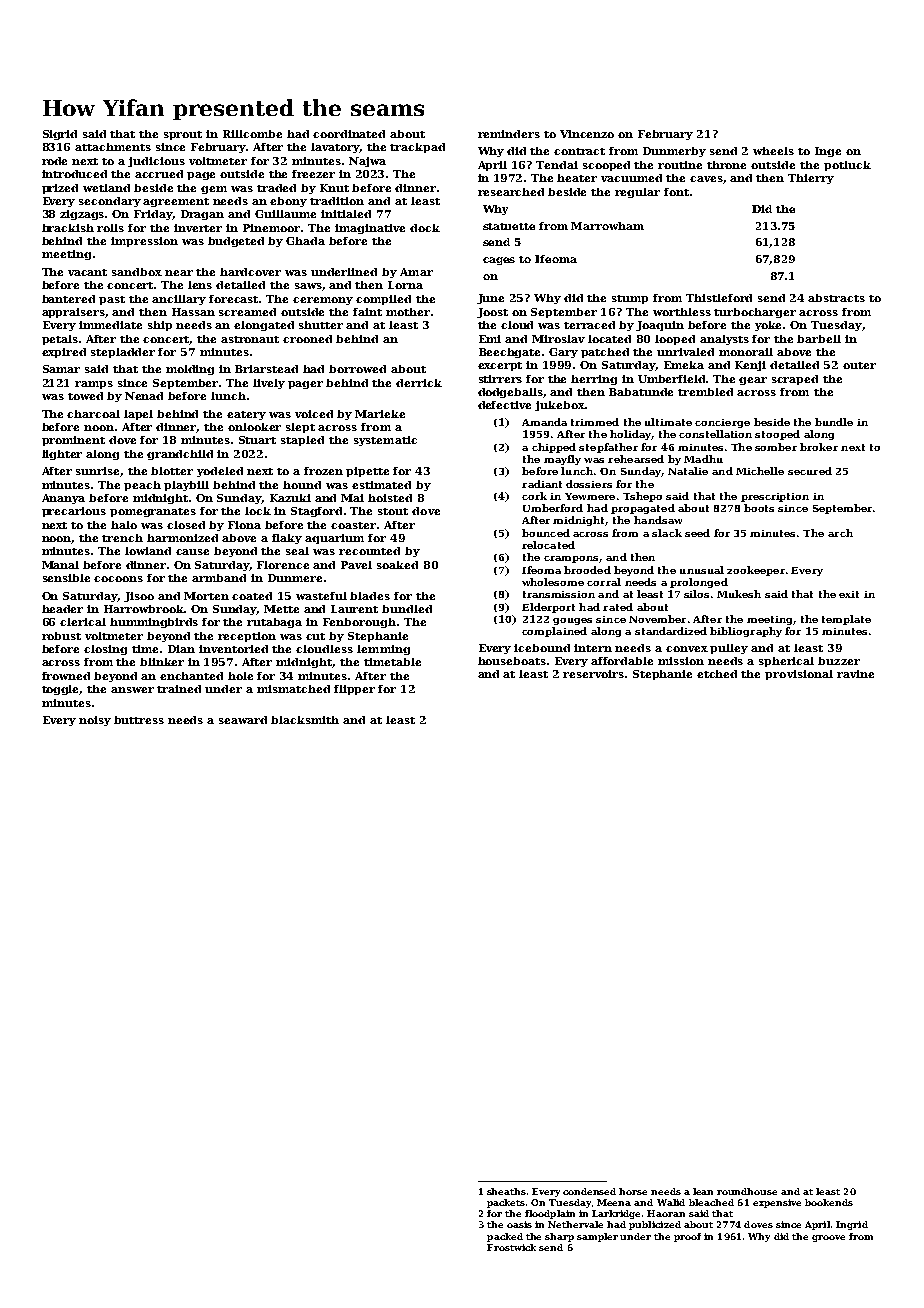  Describe the element at coordinates (506, 1203) in the screenshot. I see `packets` at that location.
